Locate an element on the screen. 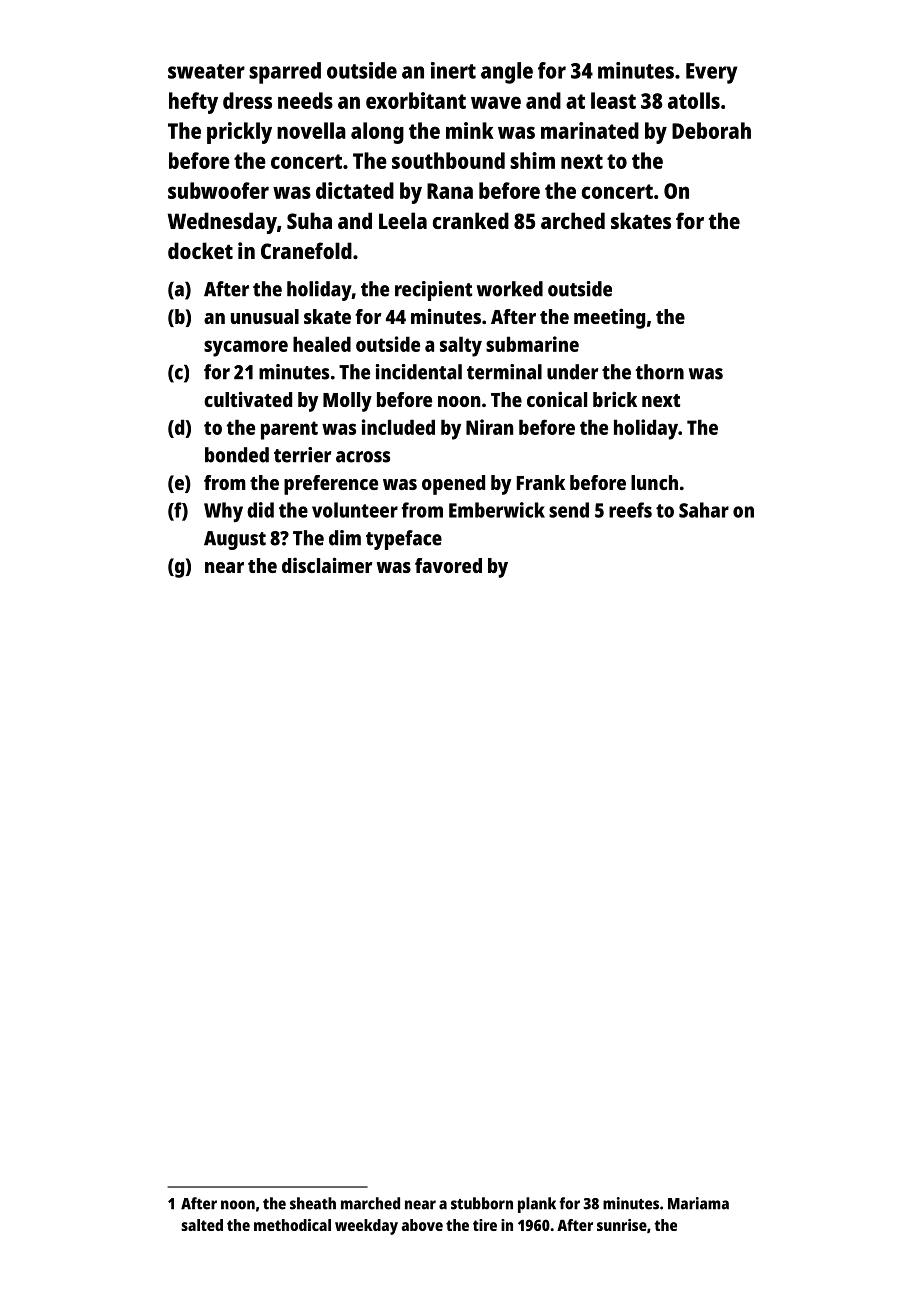  methodical is located at coordinates (292, 1225).
